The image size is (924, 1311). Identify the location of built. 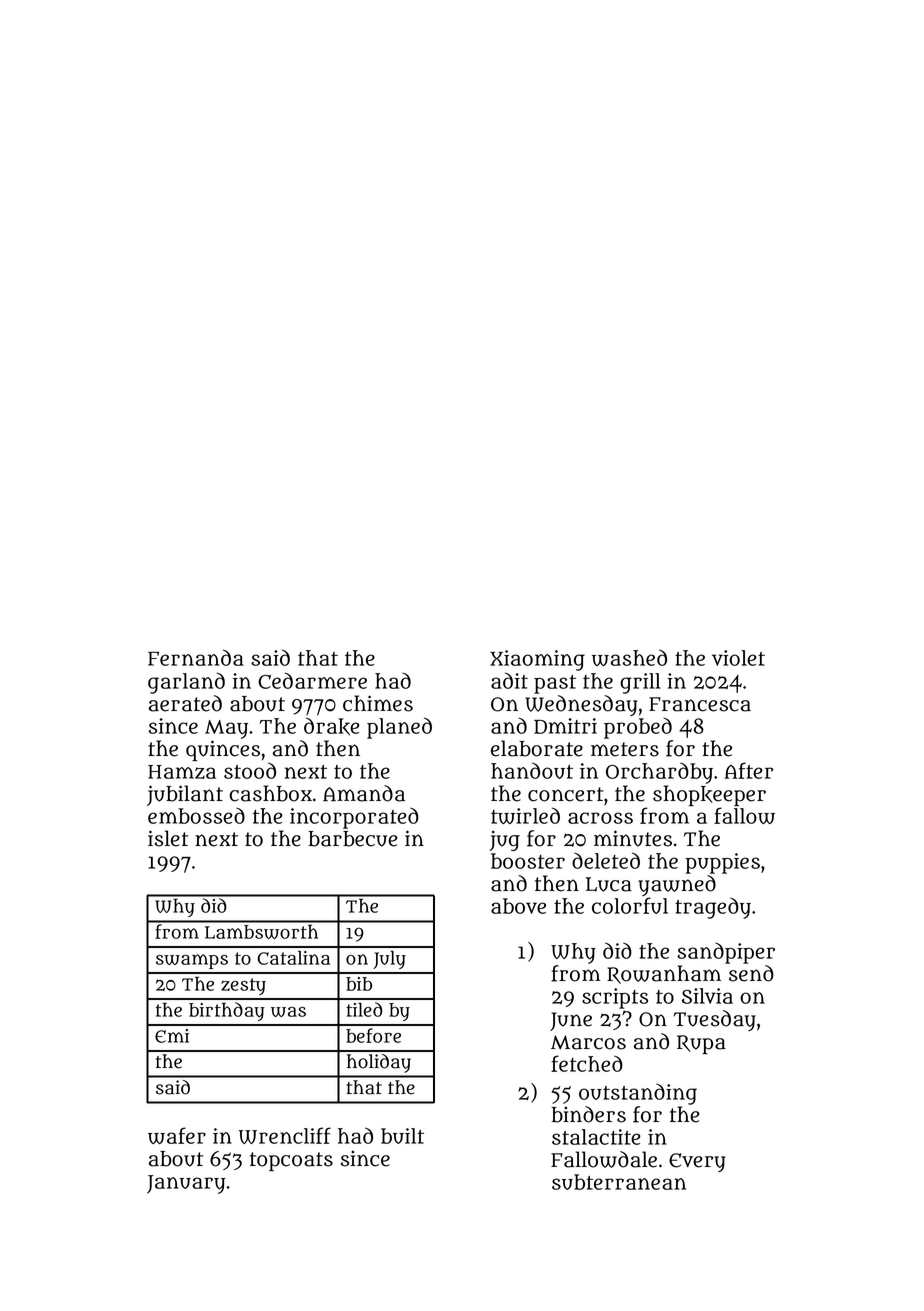
(402, 1136).
